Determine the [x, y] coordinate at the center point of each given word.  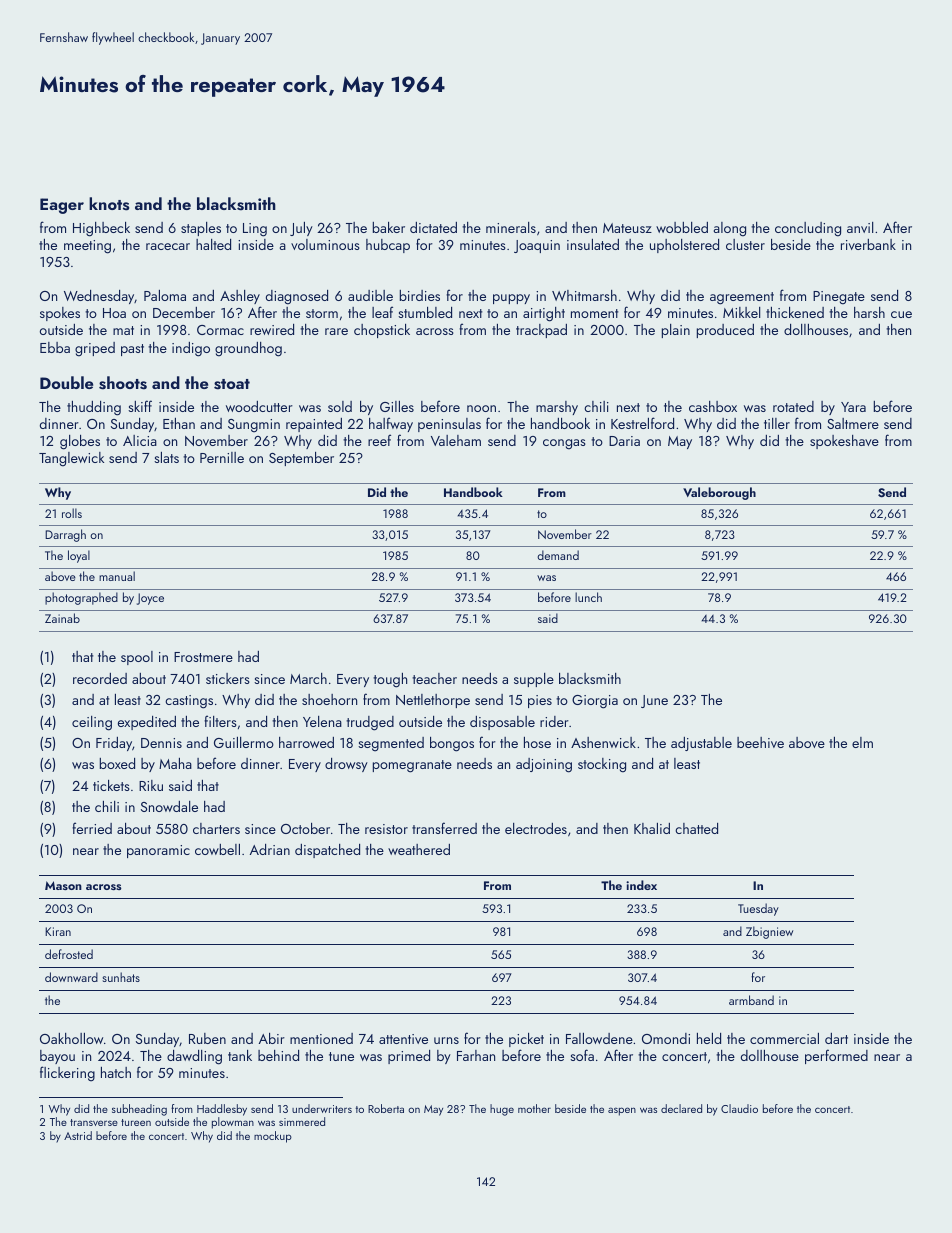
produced [725, 331]
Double [66, 382]
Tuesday [758, 909]
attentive [403, 1039]
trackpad [541, 331]
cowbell [217, 849]
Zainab [62, 618]
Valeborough [719, 493]
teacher [434, 678]
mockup [273, 1137]
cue [901, 314]
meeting [87, 247]
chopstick [382, 331]
